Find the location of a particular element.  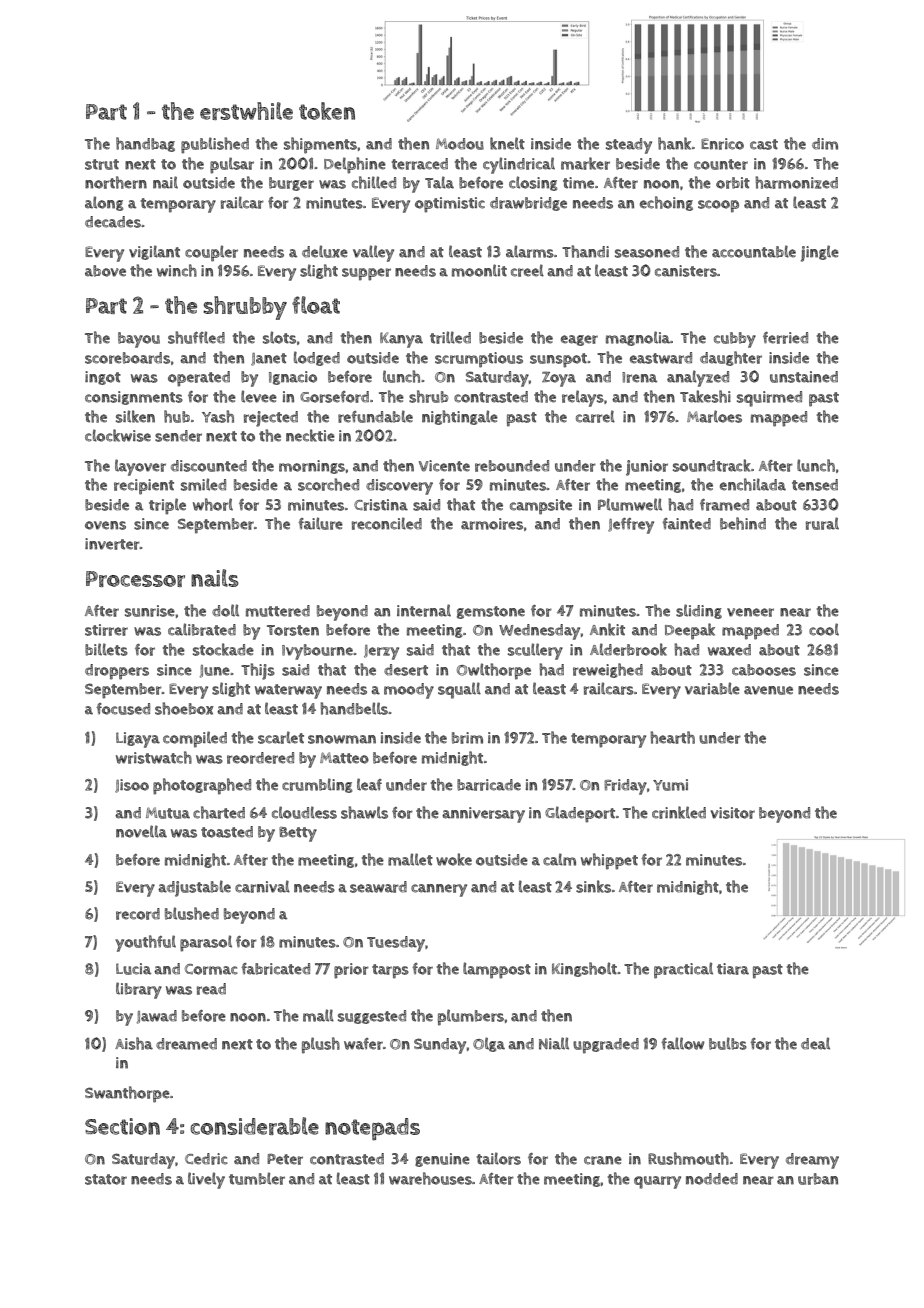

cast is located at coordinates (764, 144).
